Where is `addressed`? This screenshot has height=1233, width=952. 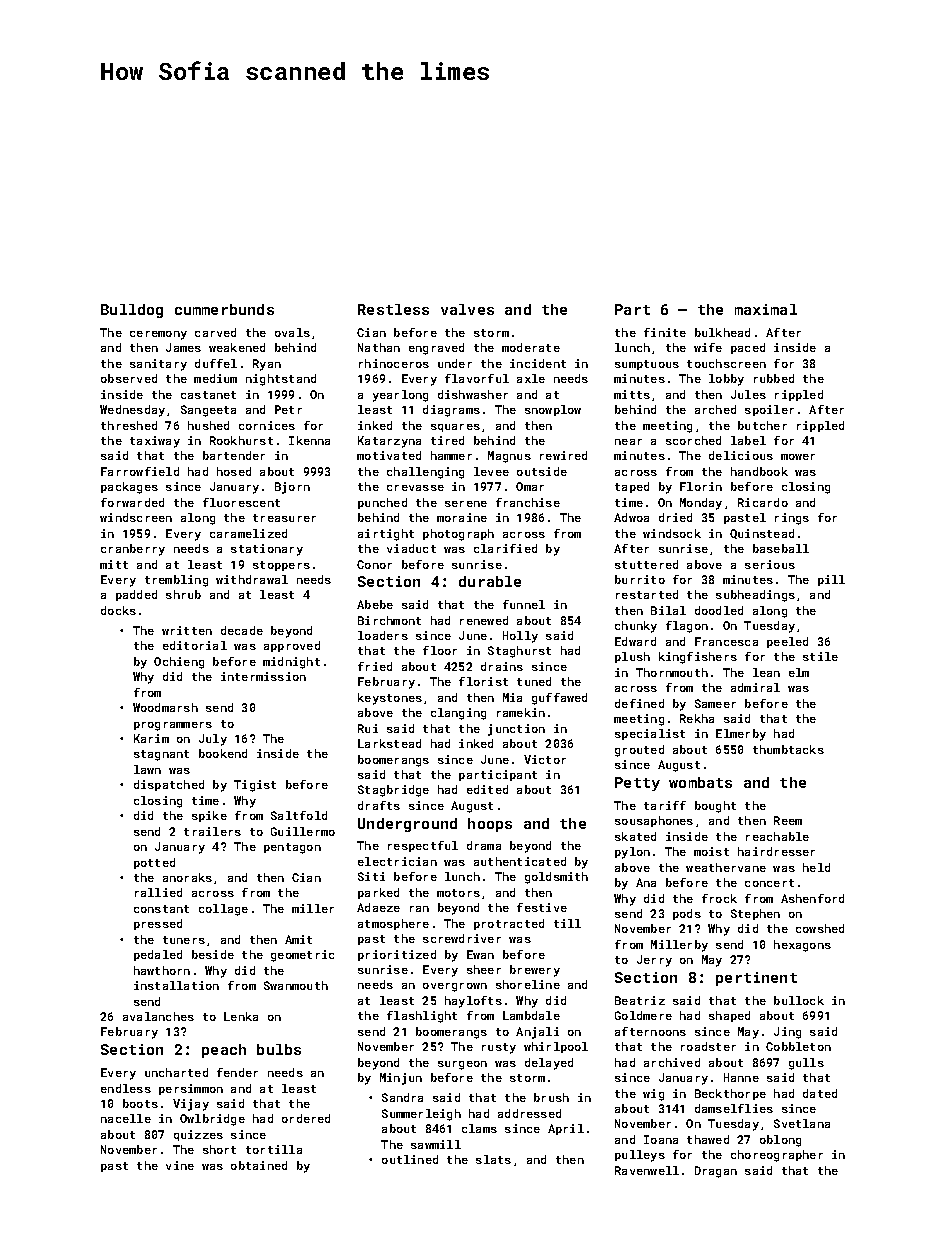 addressed is located at coordinates (529, 1113).
